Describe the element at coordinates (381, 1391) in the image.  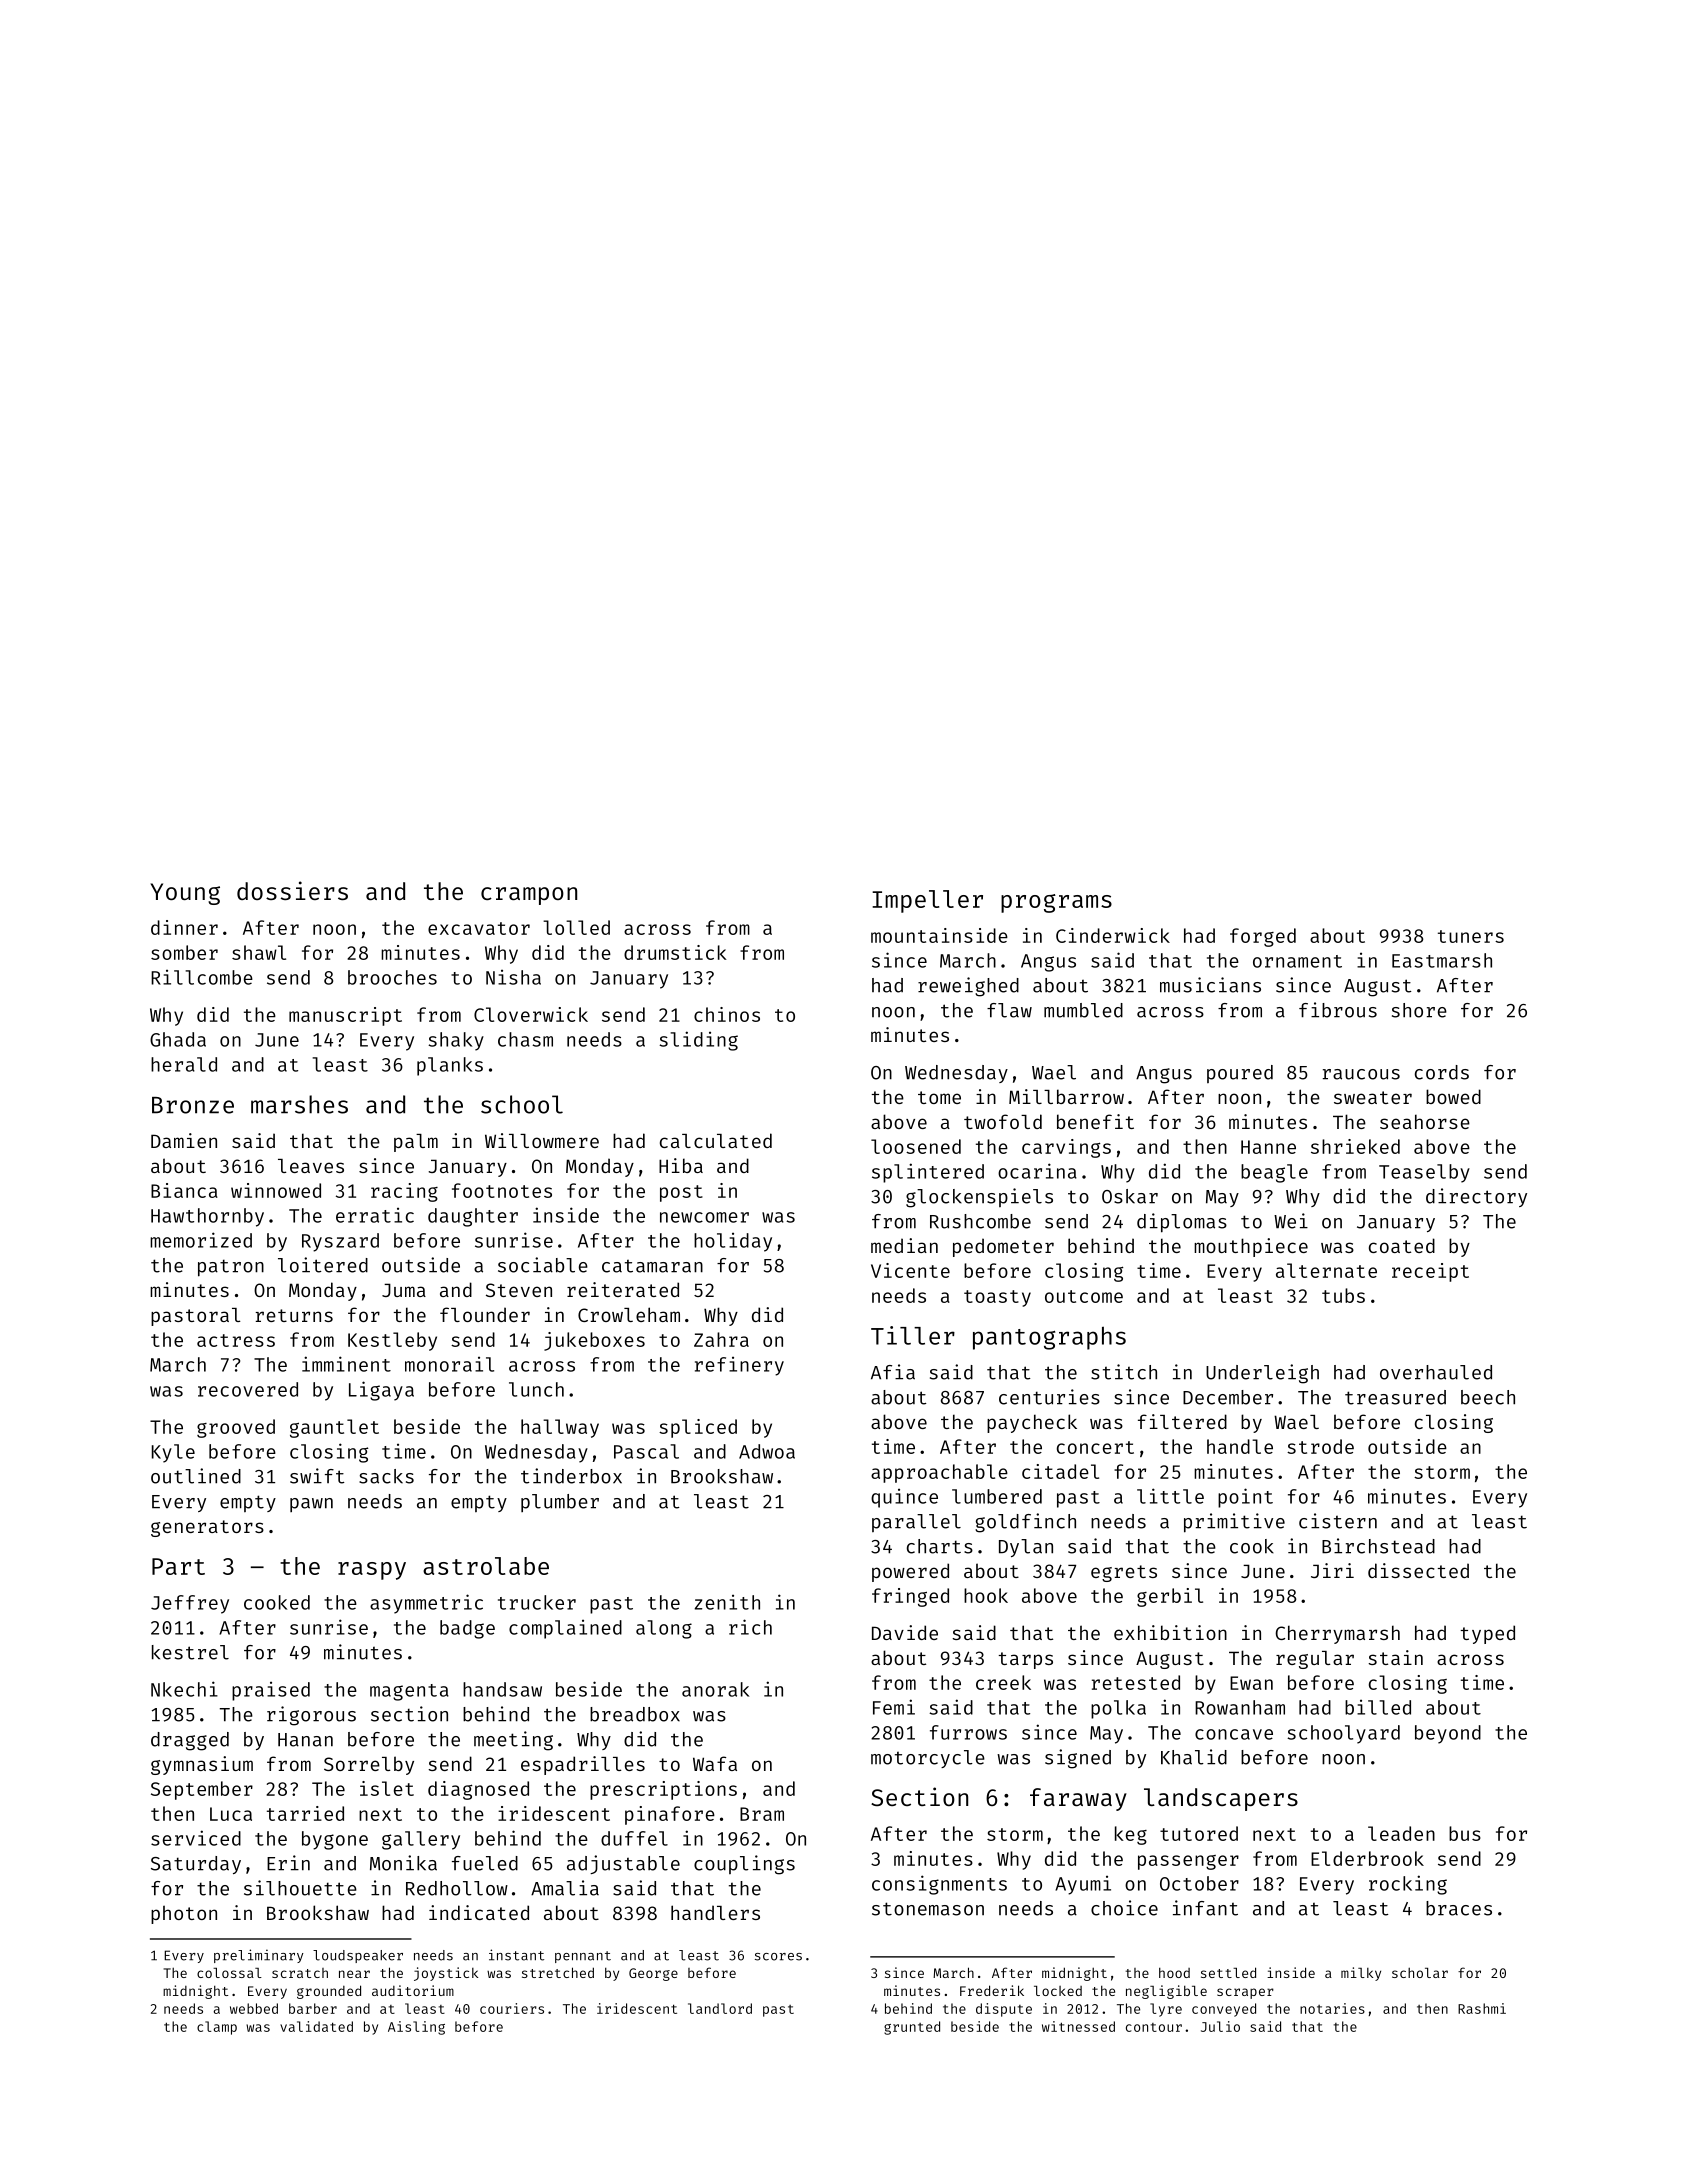
I see `Ligaya` at that location.
